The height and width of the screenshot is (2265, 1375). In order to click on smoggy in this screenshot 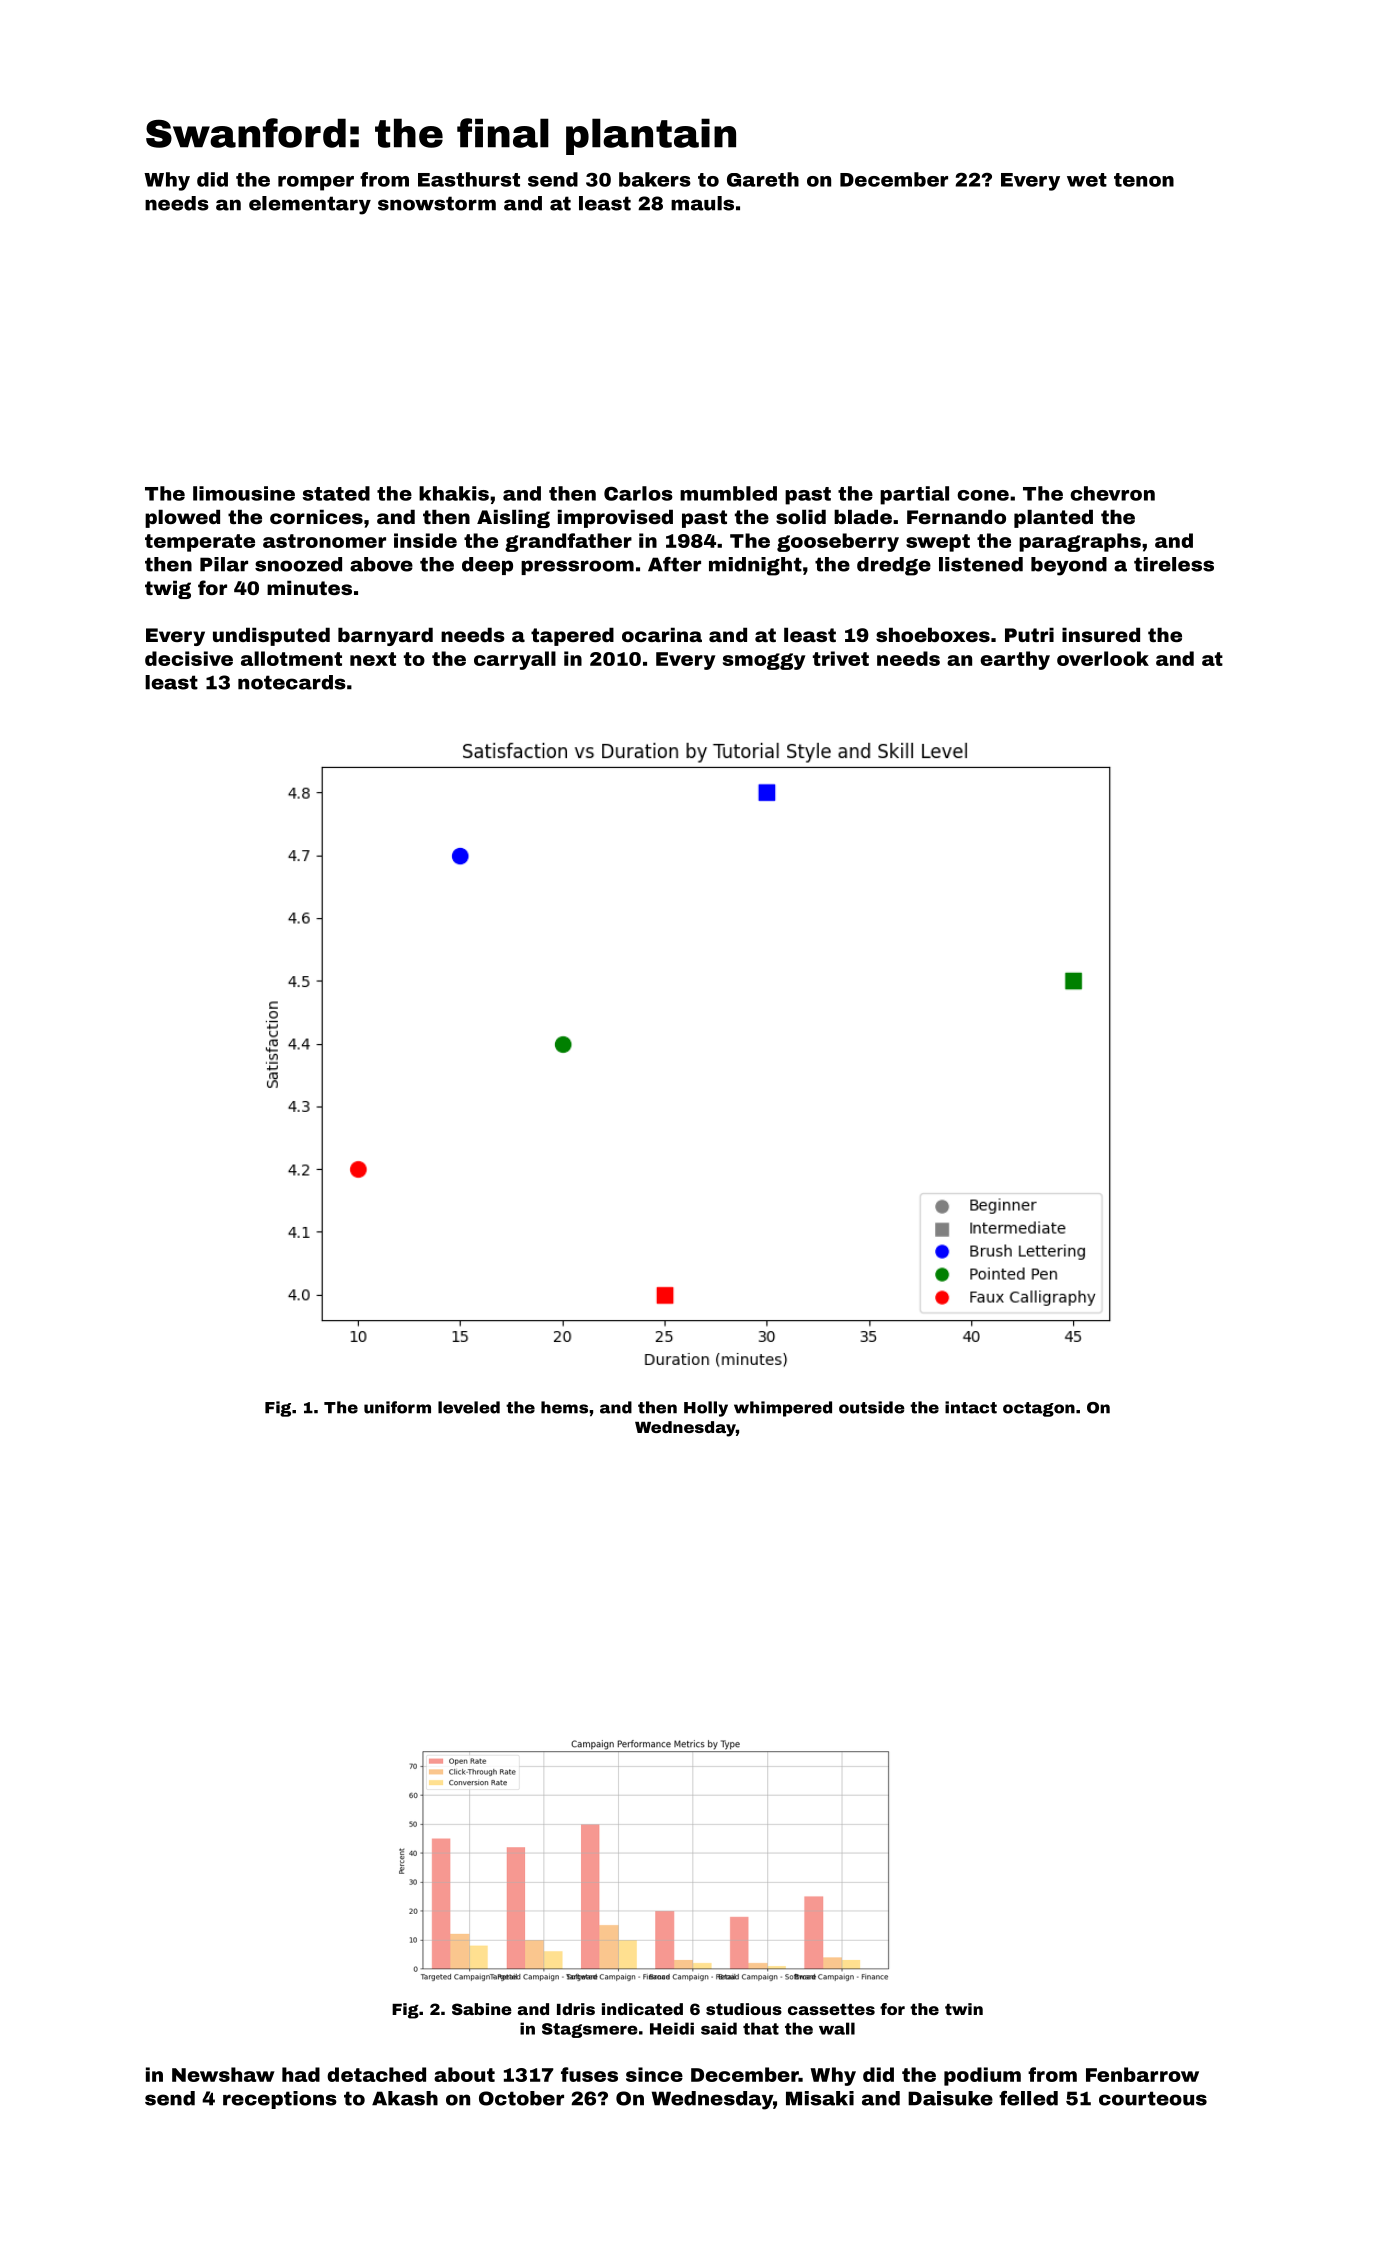, I will do `click(764, 661)`.
